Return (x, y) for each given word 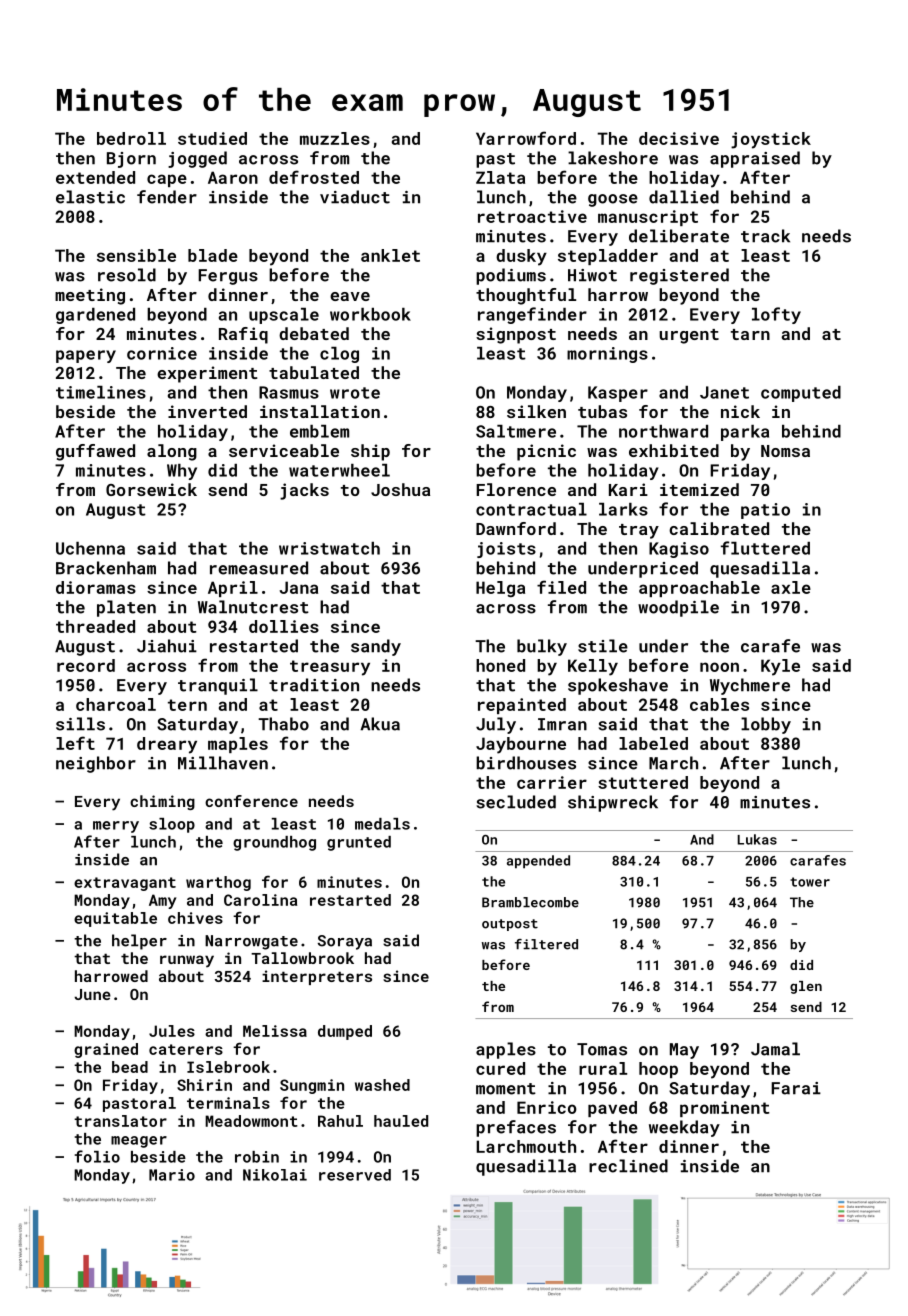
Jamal (775, 1049)
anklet (390, 255)
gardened (95, 316)
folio (97, 1156)
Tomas (602, 1049)
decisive (679, 138)
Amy (162, 901)
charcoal (116, 704)
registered (679, 276)
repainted (522, 706)
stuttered (643, 782)
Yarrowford (526, 138)
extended (95, 177)
